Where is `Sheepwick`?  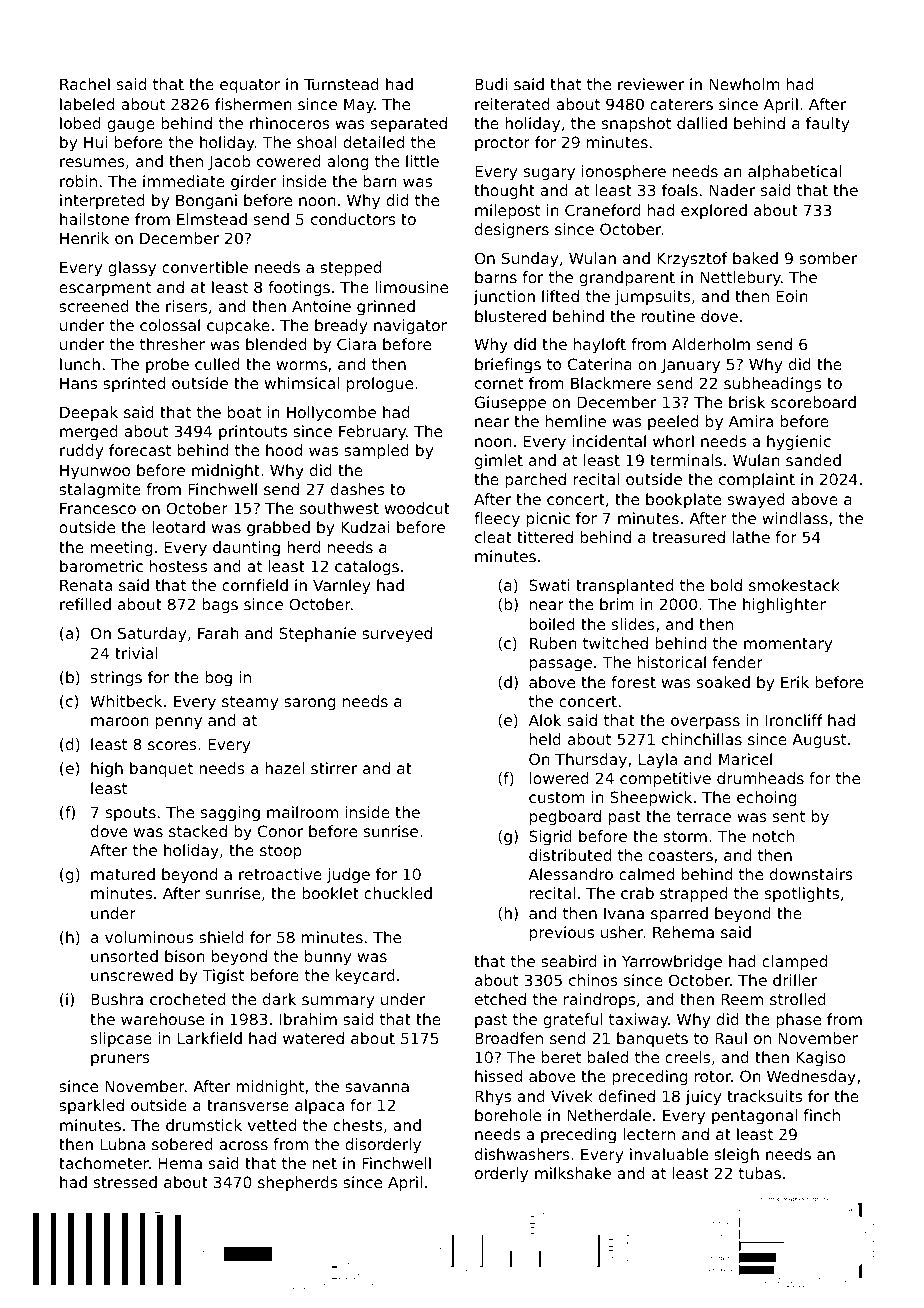 Sheepwick is located at coordinates (651, 798).
